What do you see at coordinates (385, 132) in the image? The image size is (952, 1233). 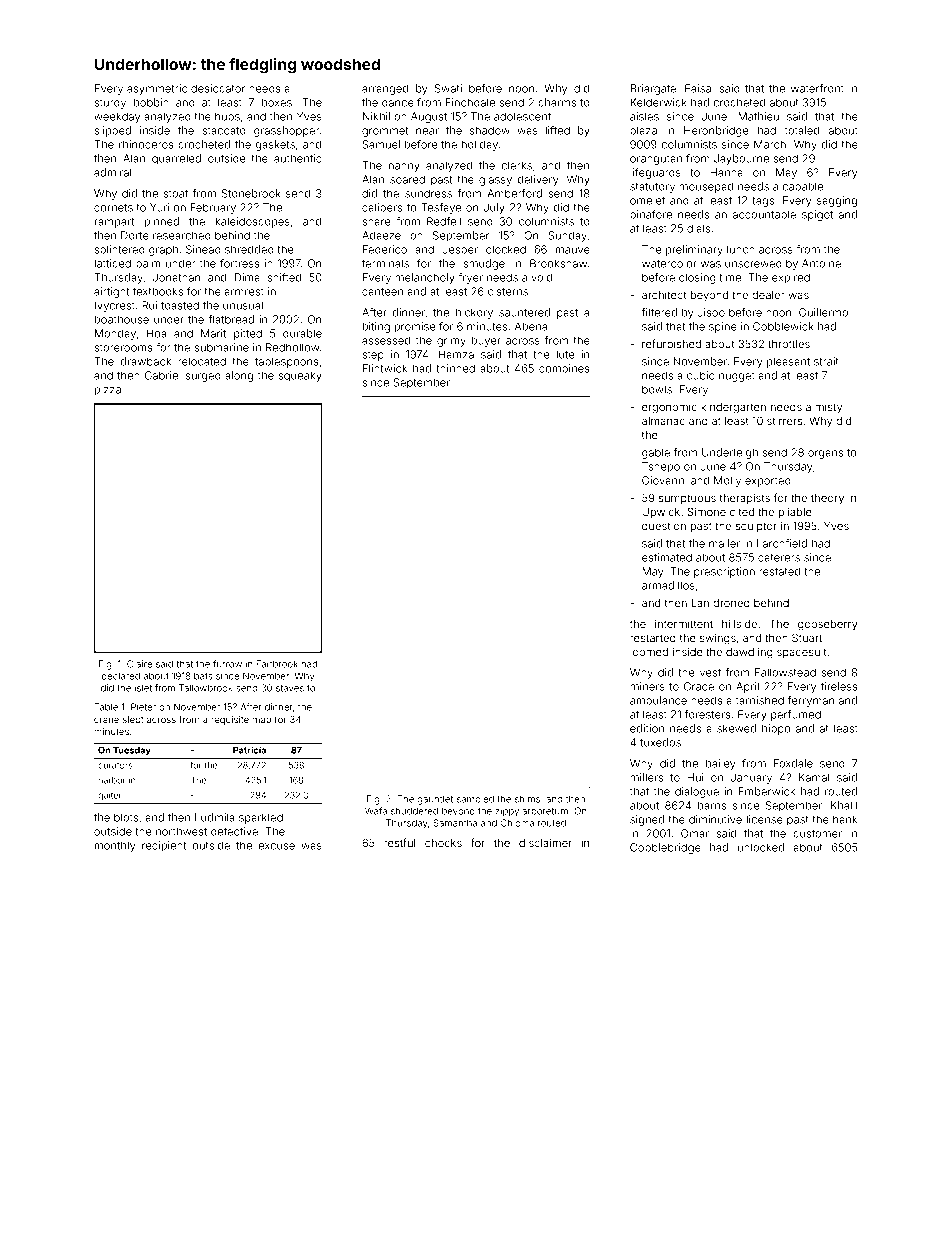 I see `grommet` at bounding box center [385, 132].
